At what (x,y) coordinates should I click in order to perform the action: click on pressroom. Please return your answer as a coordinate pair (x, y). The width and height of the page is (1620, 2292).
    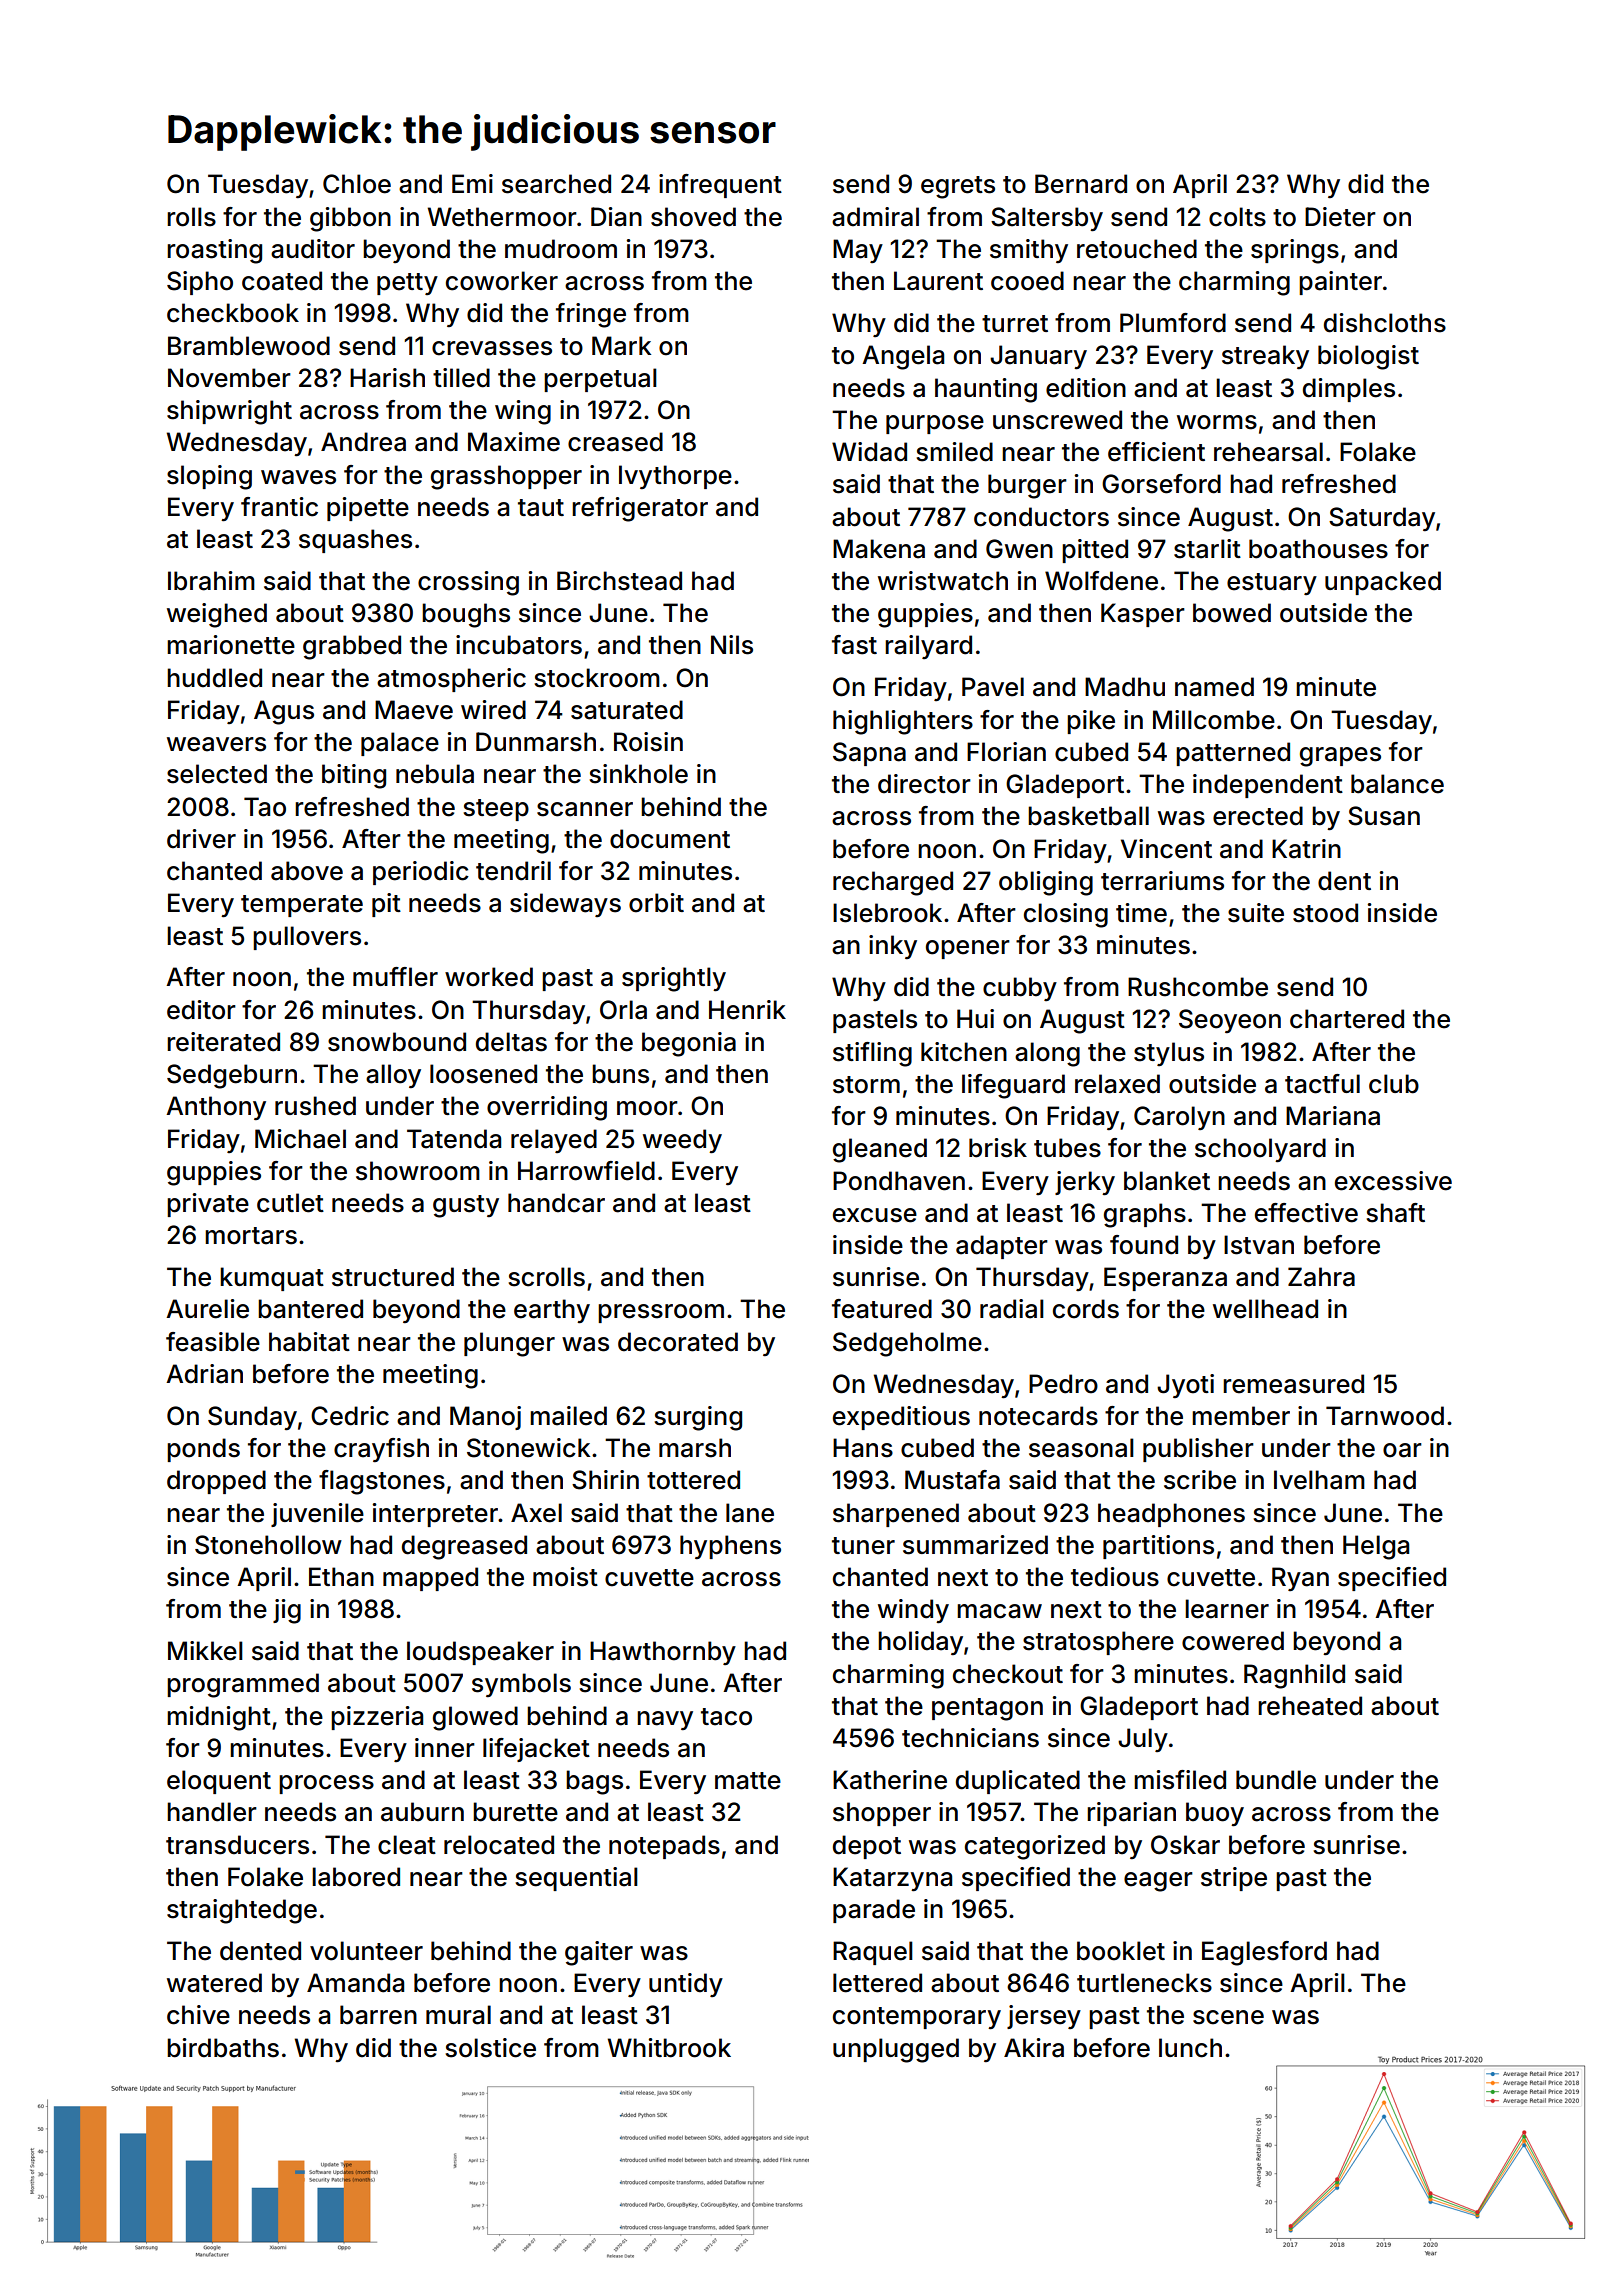
    Looking at the image, I should click on (661, 1313).
